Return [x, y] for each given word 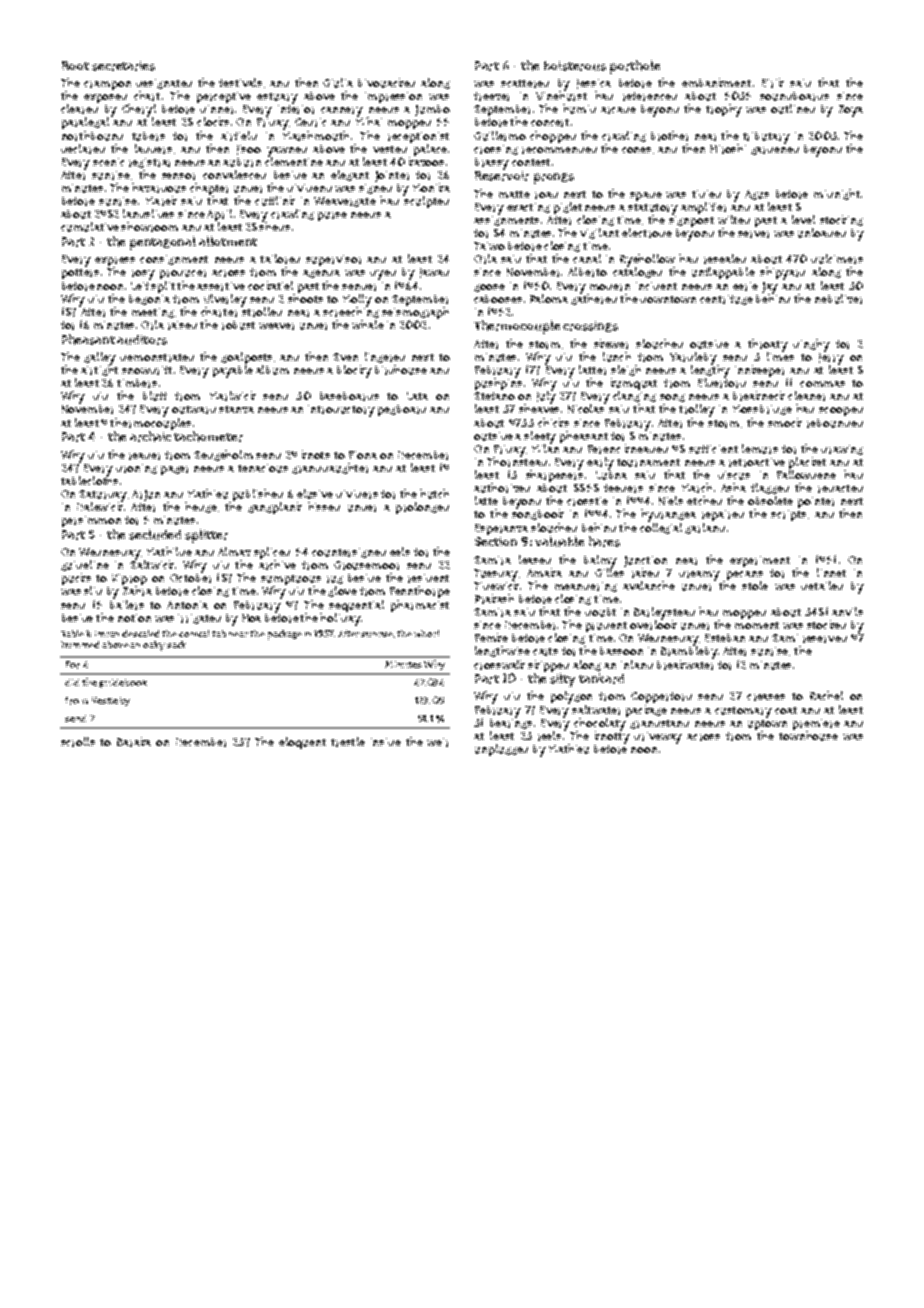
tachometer [208, 436]
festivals [240, 82]
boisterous [575, 66]
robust [238, 325]
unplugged [501, 750]
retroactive [757, 462]
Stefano [494, 396]
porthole [635, 67]
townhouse [808, 736]
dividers [357, 494]
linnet [831, 572]
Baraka [134, 742]
